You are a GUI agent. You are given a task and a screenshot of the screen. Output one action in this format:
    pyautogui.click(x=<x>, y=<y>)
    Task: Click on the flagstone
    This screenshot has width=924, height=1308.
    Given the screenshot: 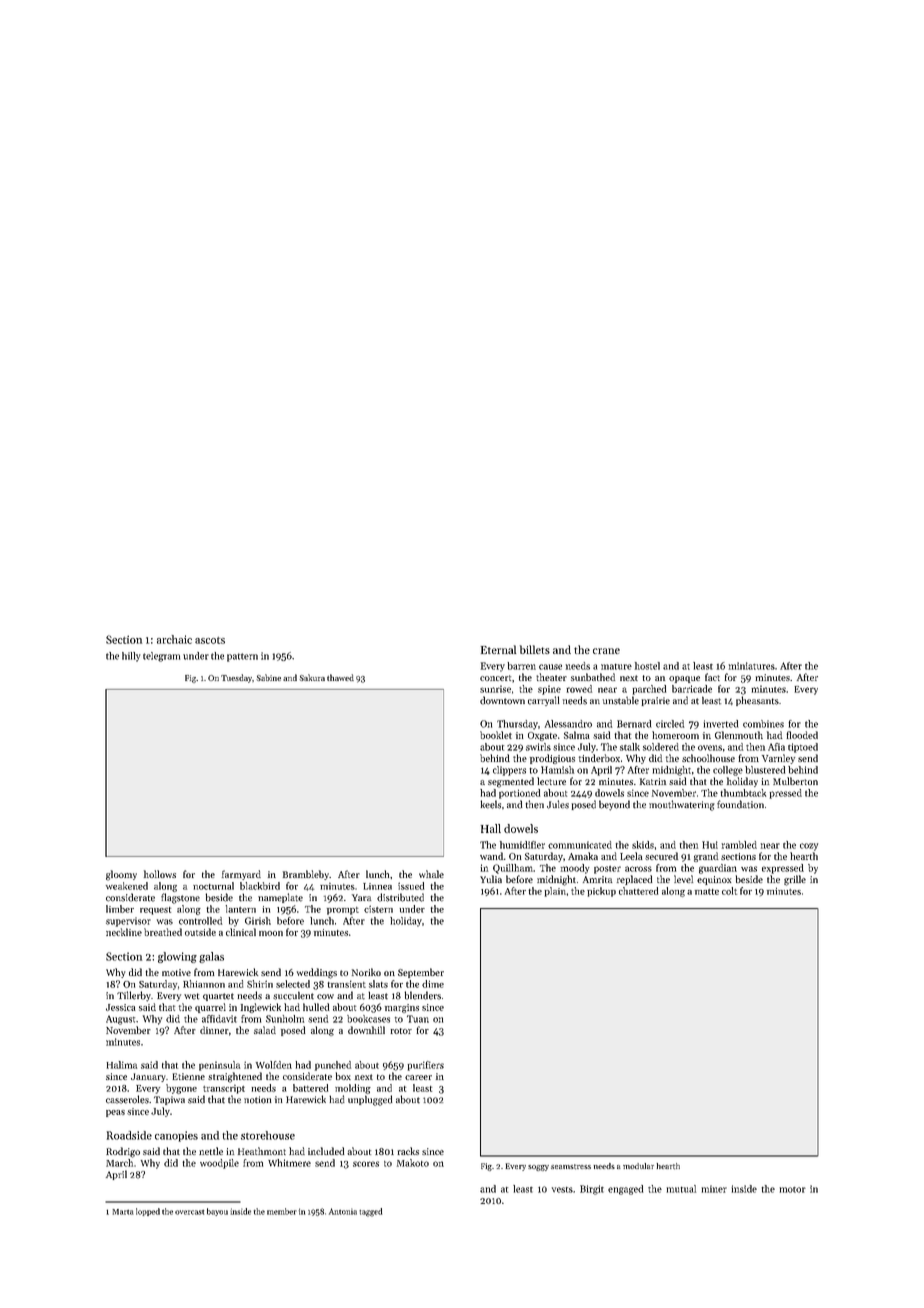 What is the action you would take?
    pyautogui.click(x=180, y=898)
